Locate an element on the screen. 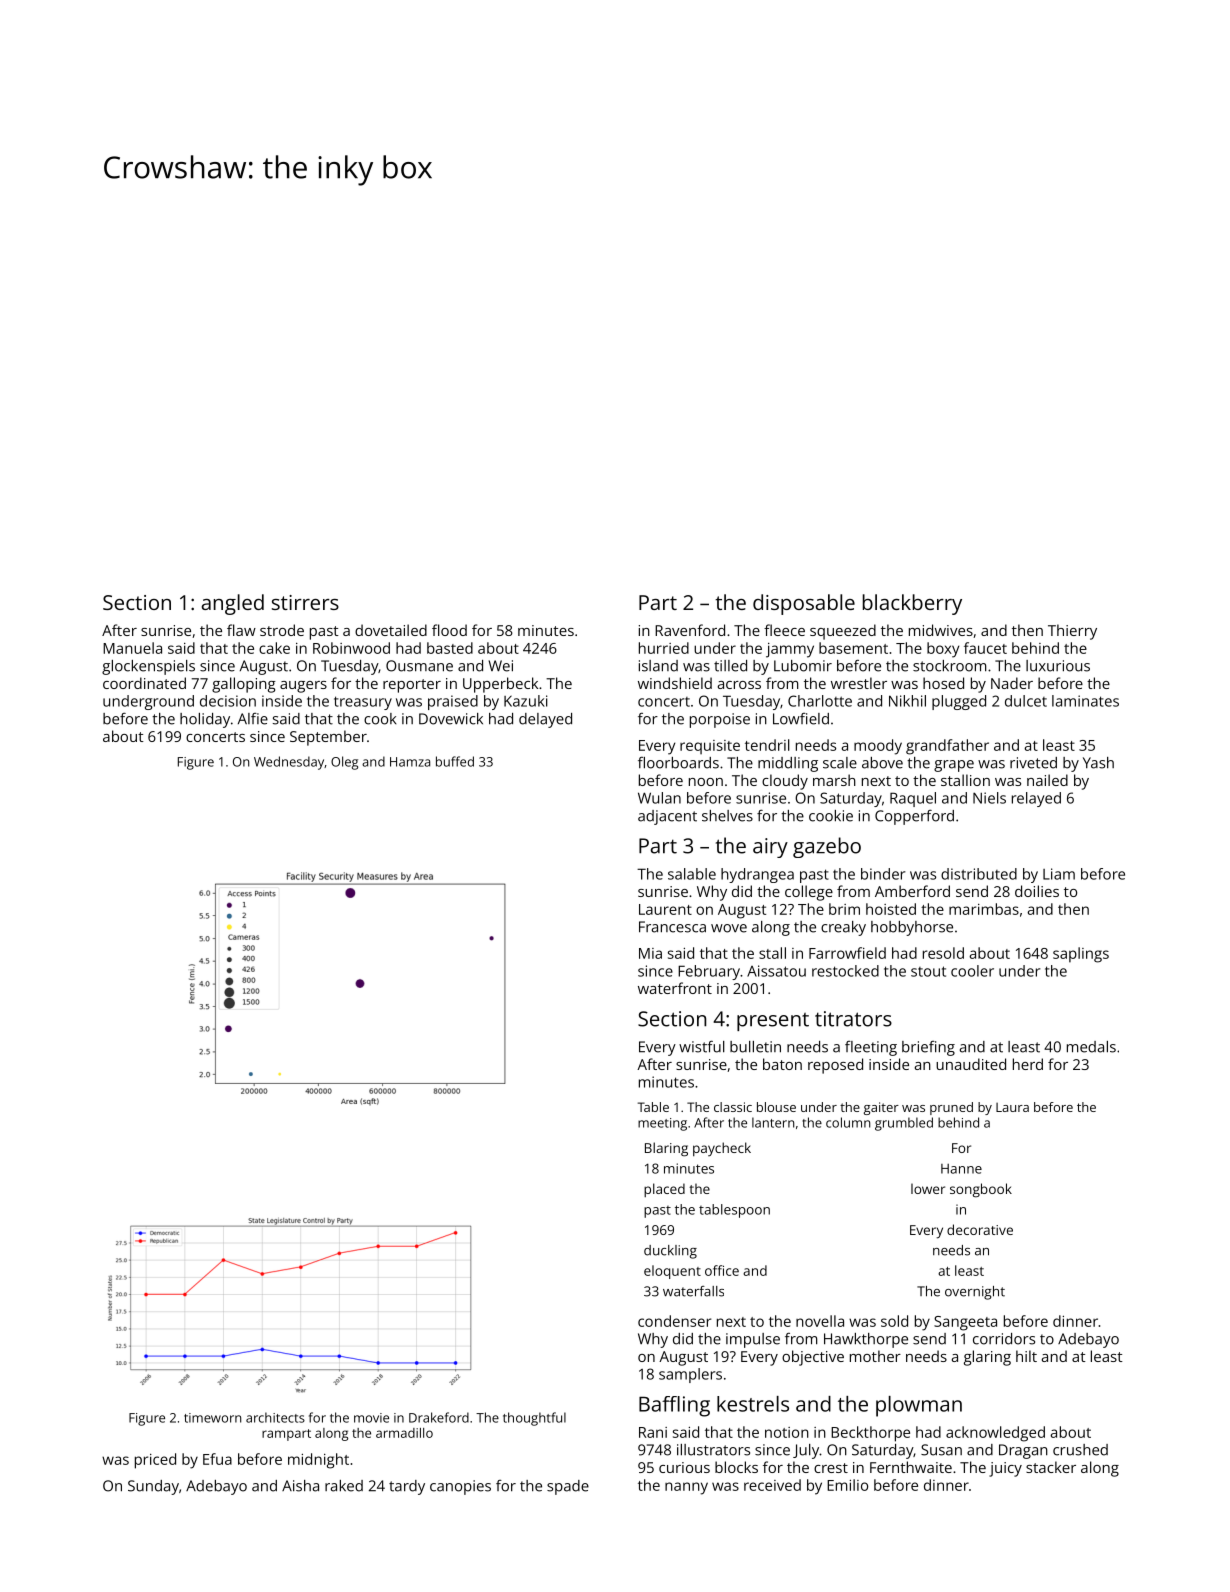  Aisha is located at coordinates (300, 1486).
